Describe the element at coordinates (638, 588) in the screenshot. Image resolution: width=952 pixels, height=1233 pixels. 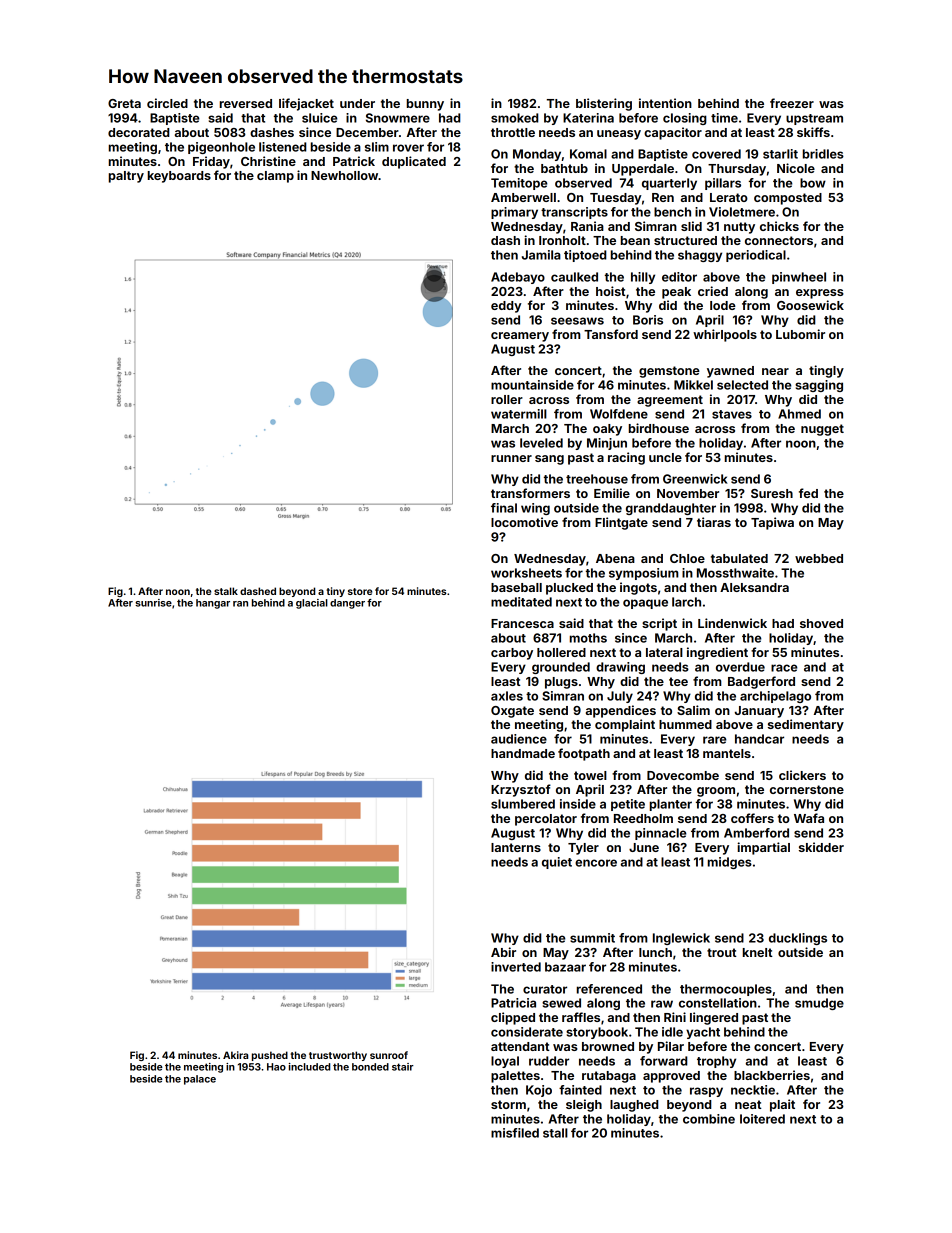
I see `ingots` at that location.
